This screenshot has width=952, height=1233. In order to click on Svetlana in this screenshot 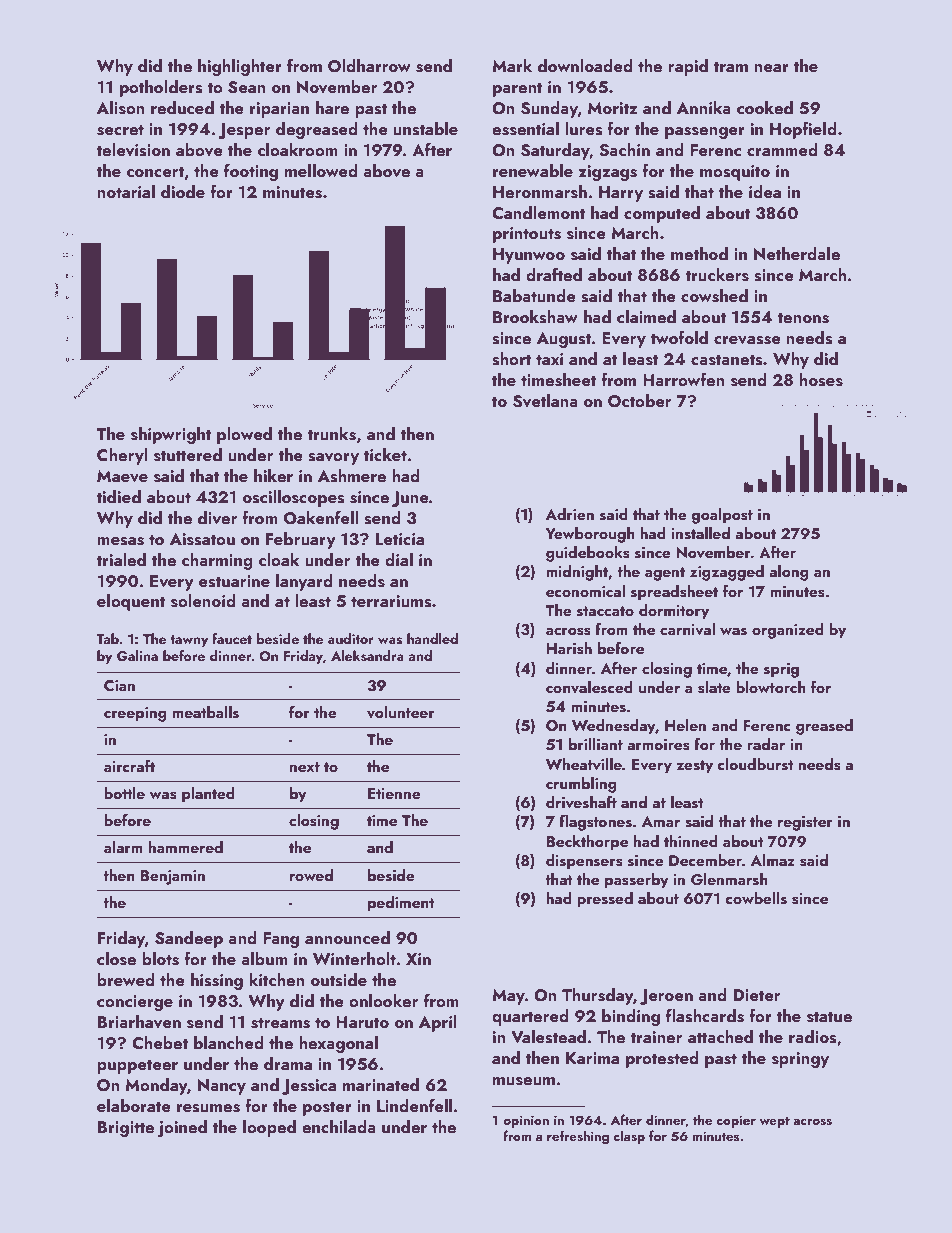, I will do `click(545, 401)`.
